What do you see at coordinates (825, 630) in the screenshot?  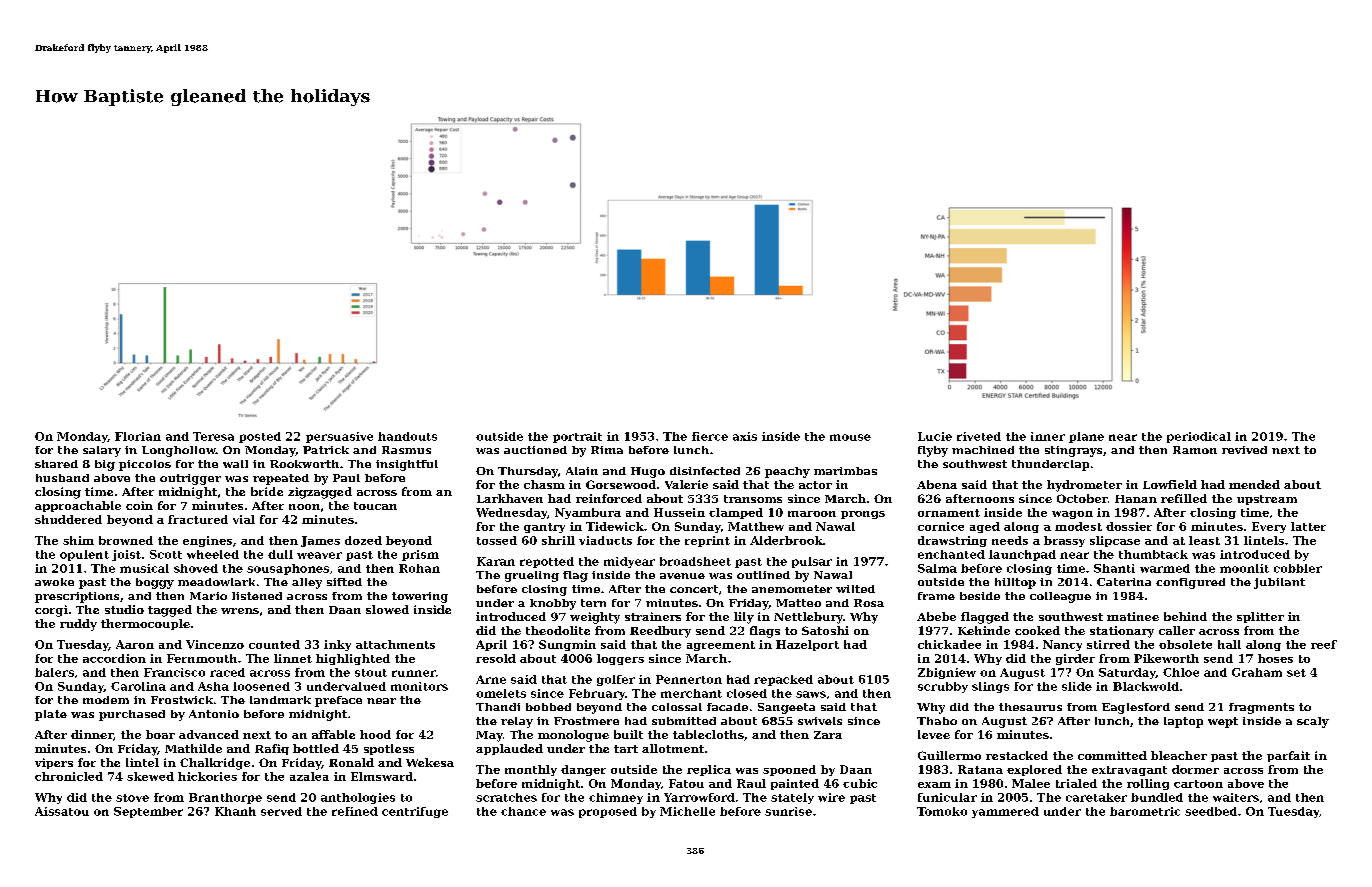 I see `Satoshi` at bounding box center [825, 630].
